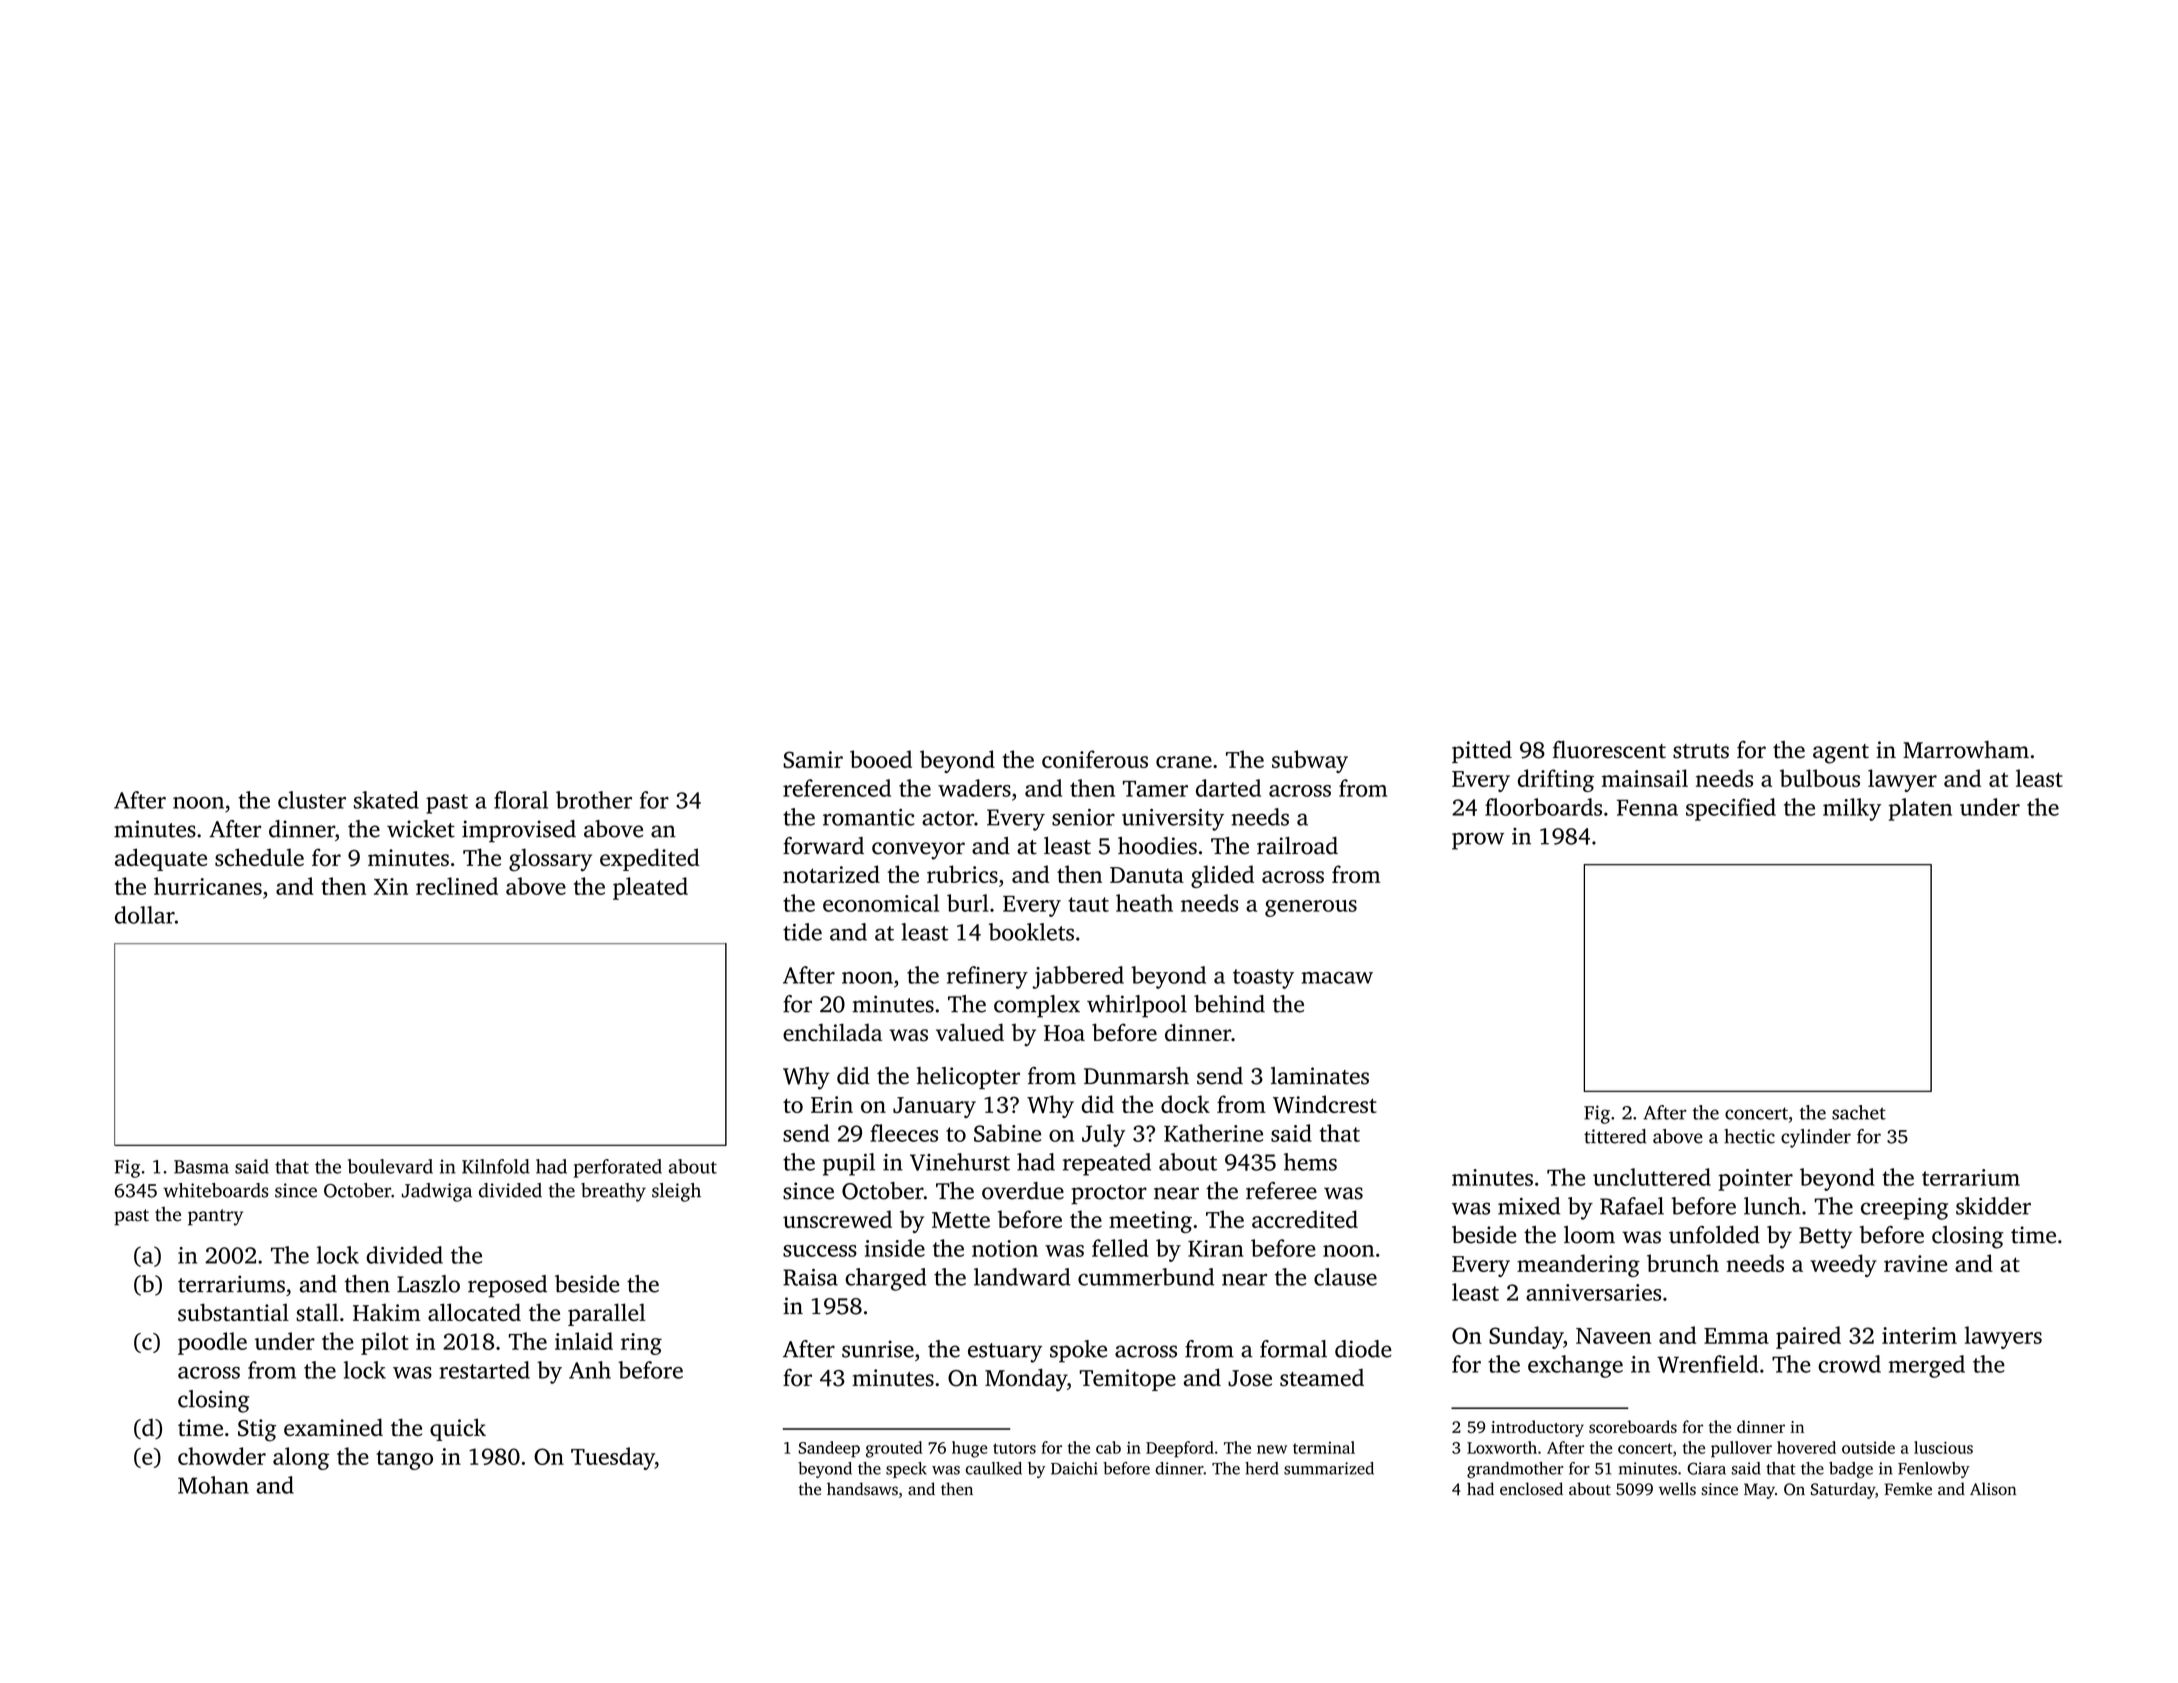 This screenshot has width=2178, height=1683. What do you see at coordinates (590, 1370) in the screenshot?
I see `Anh` at bounding box center [590, 1370].
